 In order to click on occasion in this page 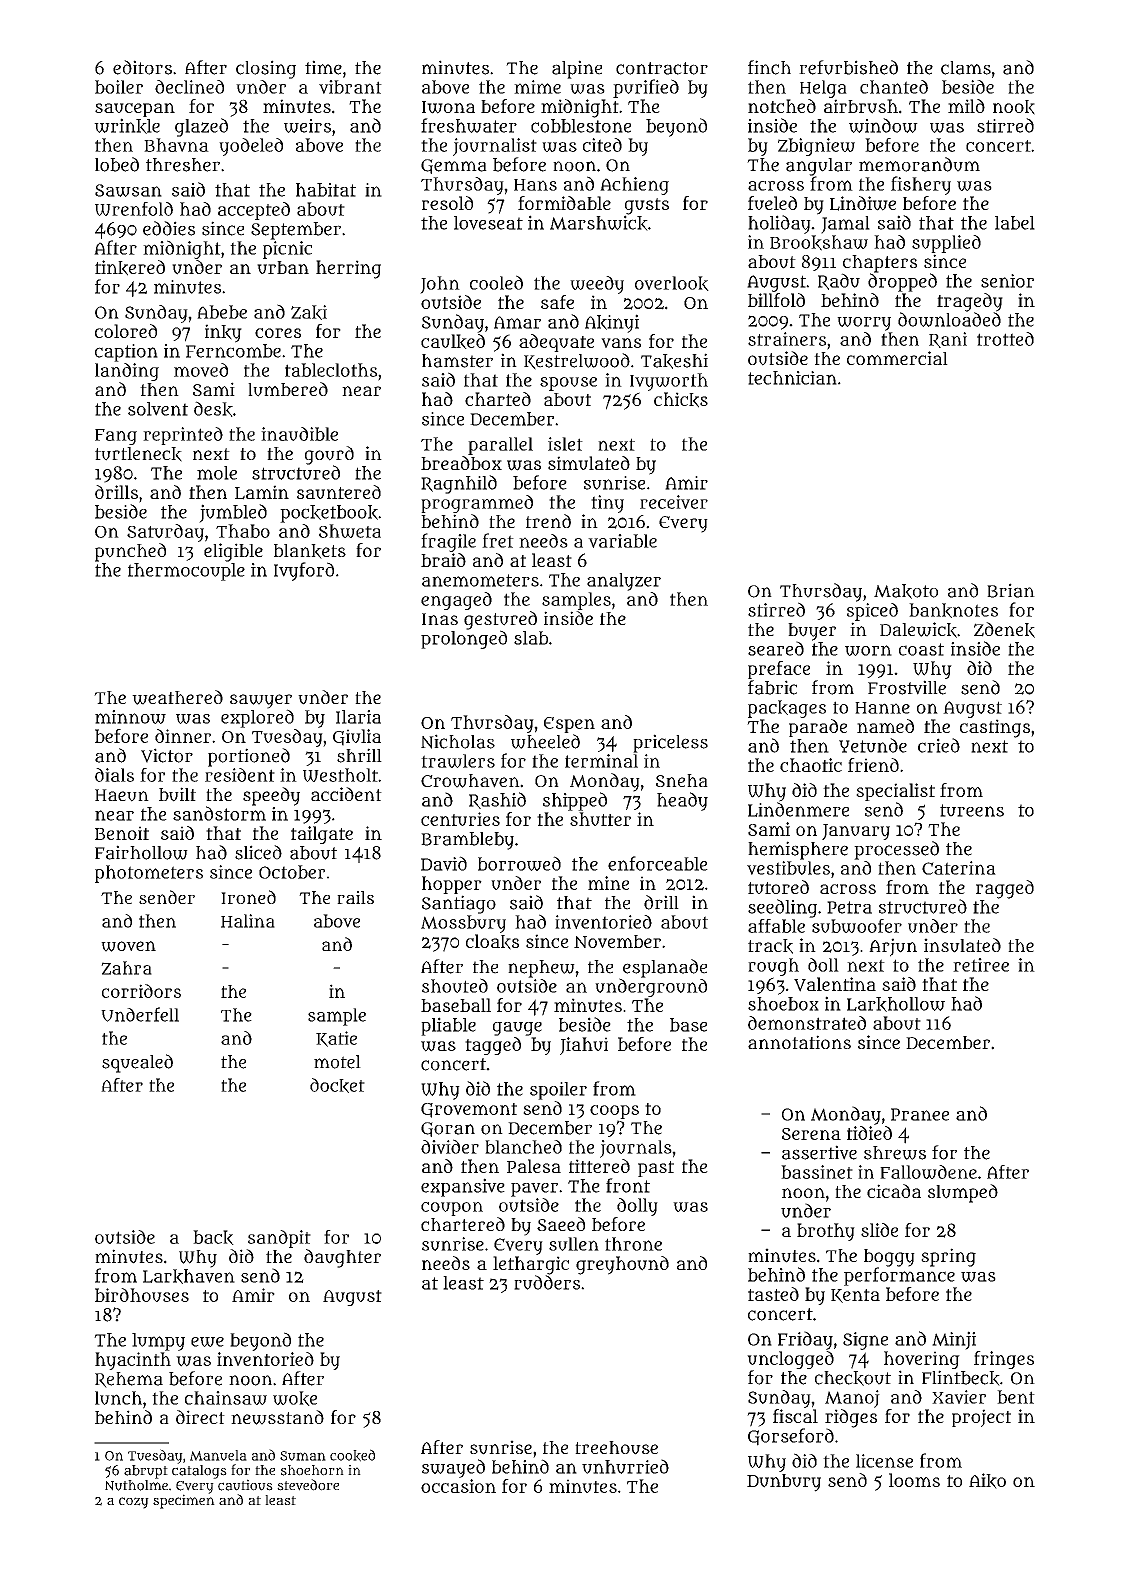, I will do `click(458, 1486)`.
